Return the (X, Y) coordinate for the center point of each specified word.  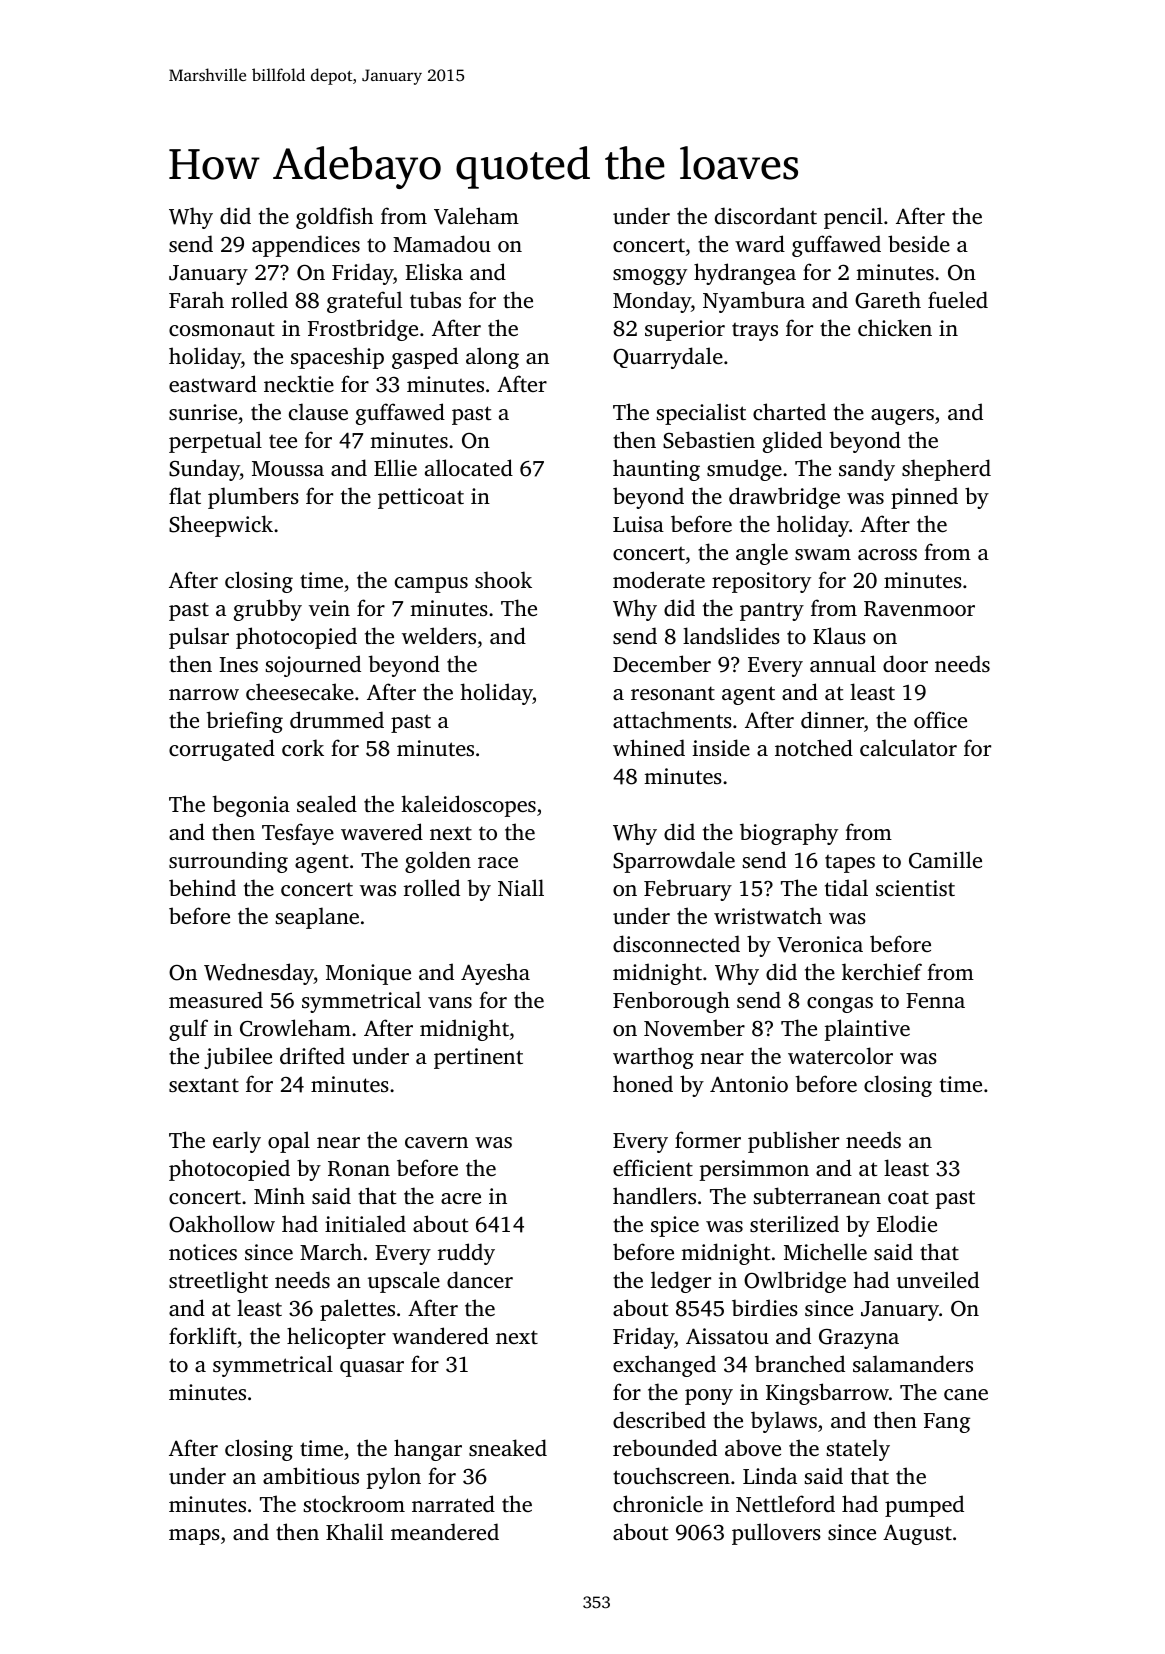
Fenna (935, 1000)
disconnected (676, 943)
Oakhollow (222, 1224)
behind (202, 887)
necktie (299, 383)
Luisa (638, 524)
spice (675, 1226)
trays (755, 332)
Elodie (907, 1223)
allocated (469, 467)
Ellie (395, 467)
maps (194, 1537)
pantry (772, 611)
